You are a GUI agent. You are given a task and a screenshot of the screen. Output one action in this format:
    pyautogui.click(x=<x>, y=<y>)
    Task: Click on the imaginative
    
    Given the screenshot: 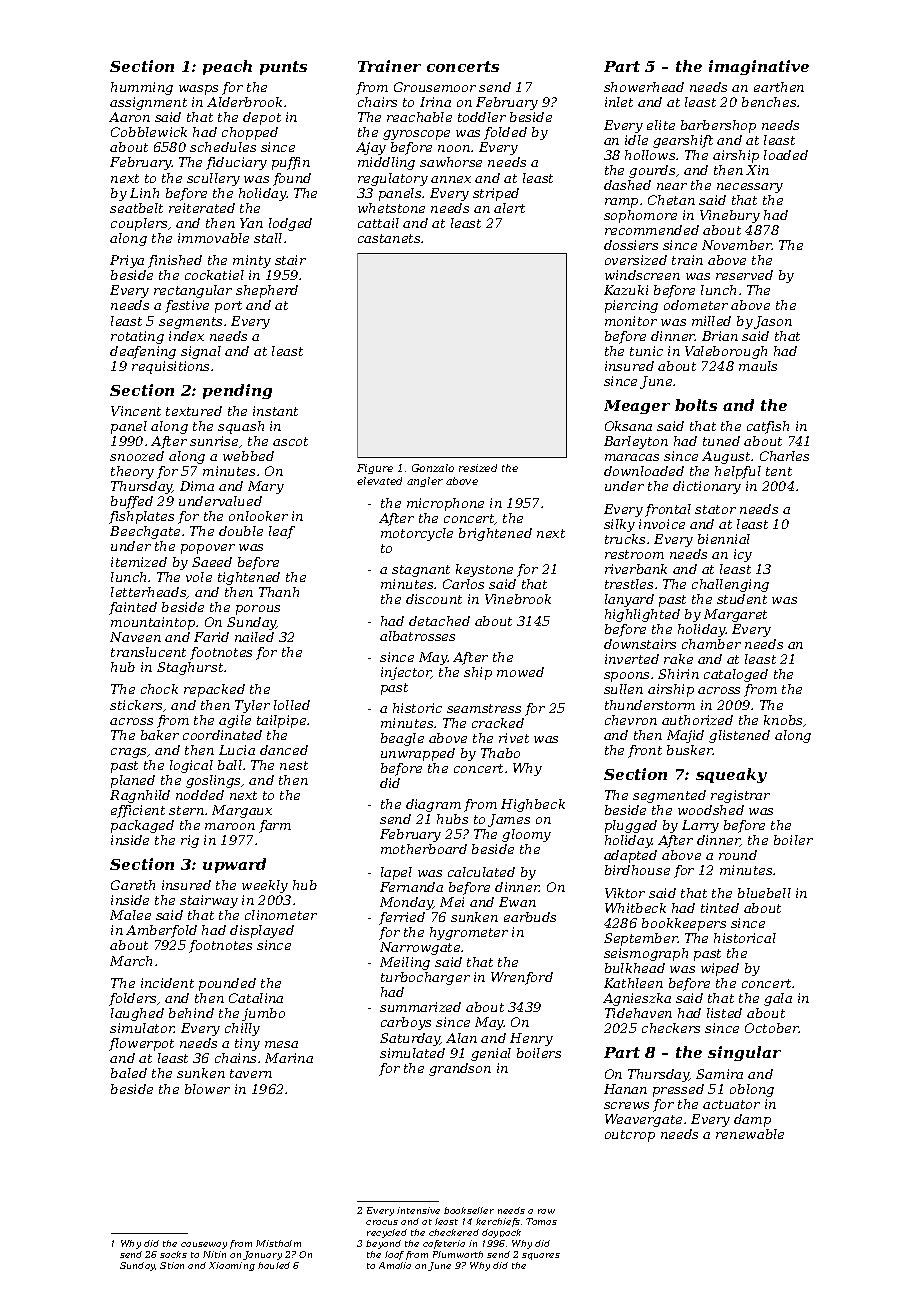 What is the action you would take?
    pyautogui.click(x=759, y=67)
